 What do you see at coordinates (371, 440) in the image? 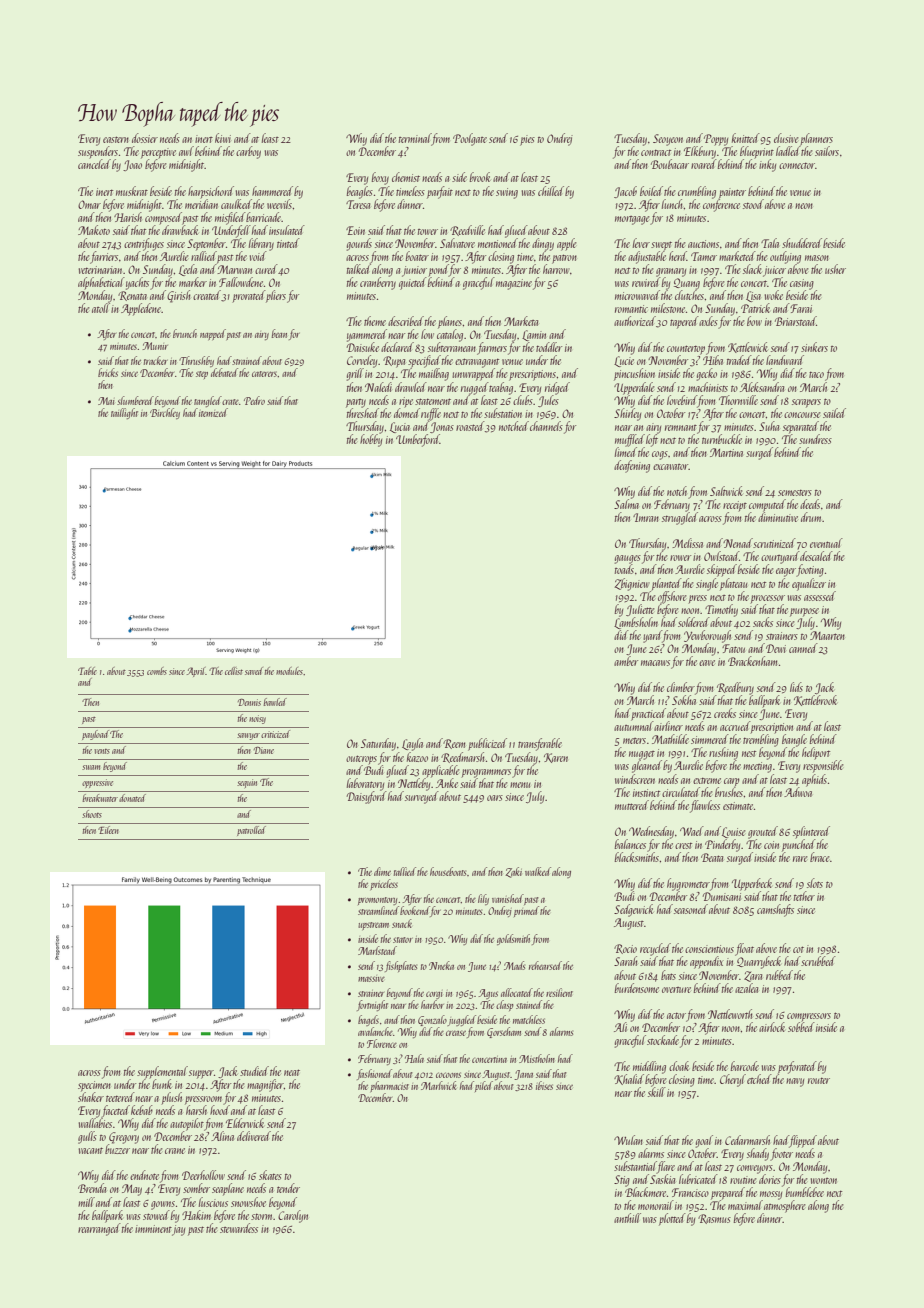
I see `hobby` at bounding box center [371, 440].
